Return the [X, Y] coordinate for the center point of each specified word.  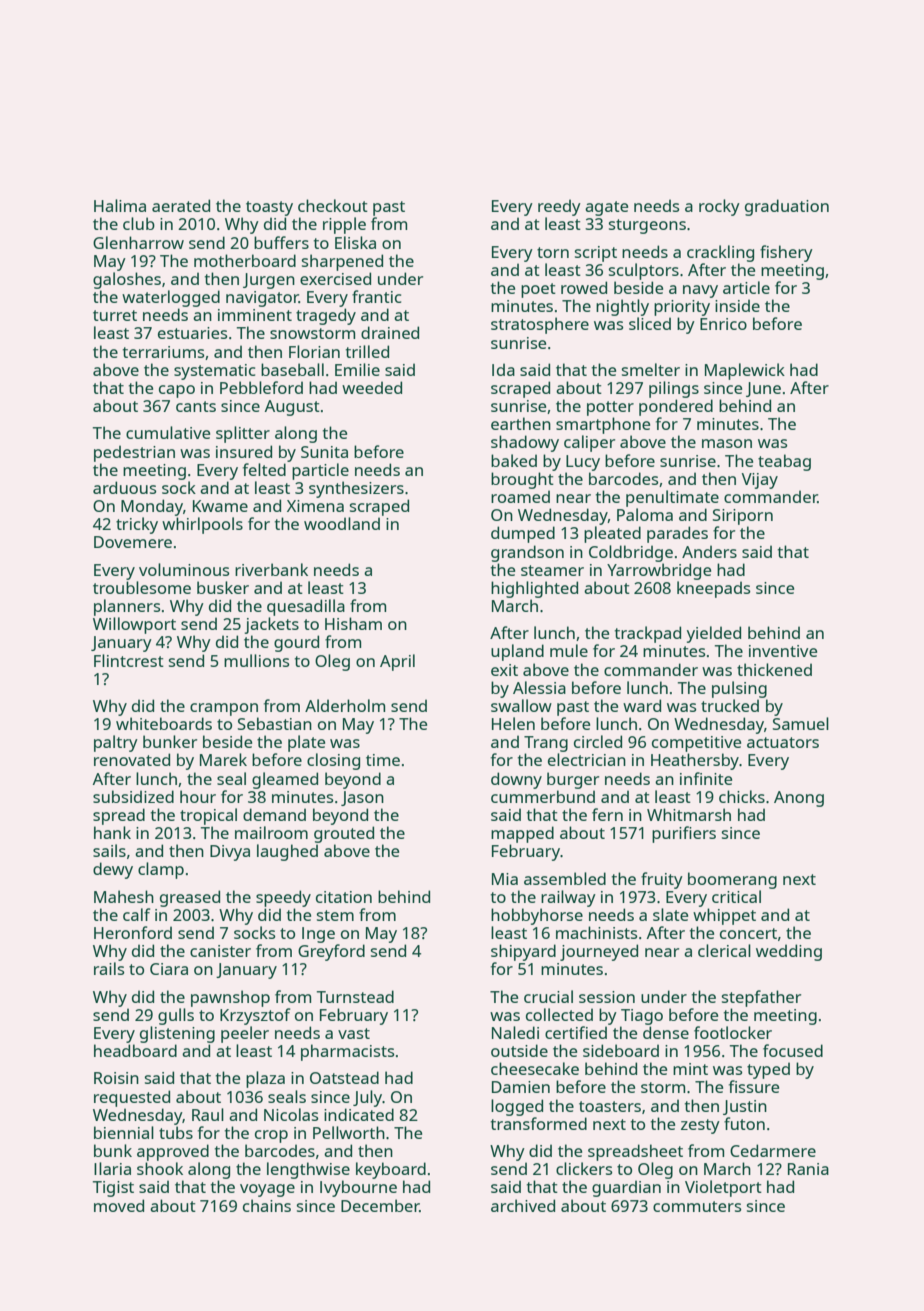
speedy [283, 898]
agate [606, 208]
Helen [513, 723]
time [383, 760]
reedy [559, 207]
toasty [269, 208]
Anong [799, 799]
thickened [774, 669]
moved [119, 1205]
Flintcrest [129, 660]
